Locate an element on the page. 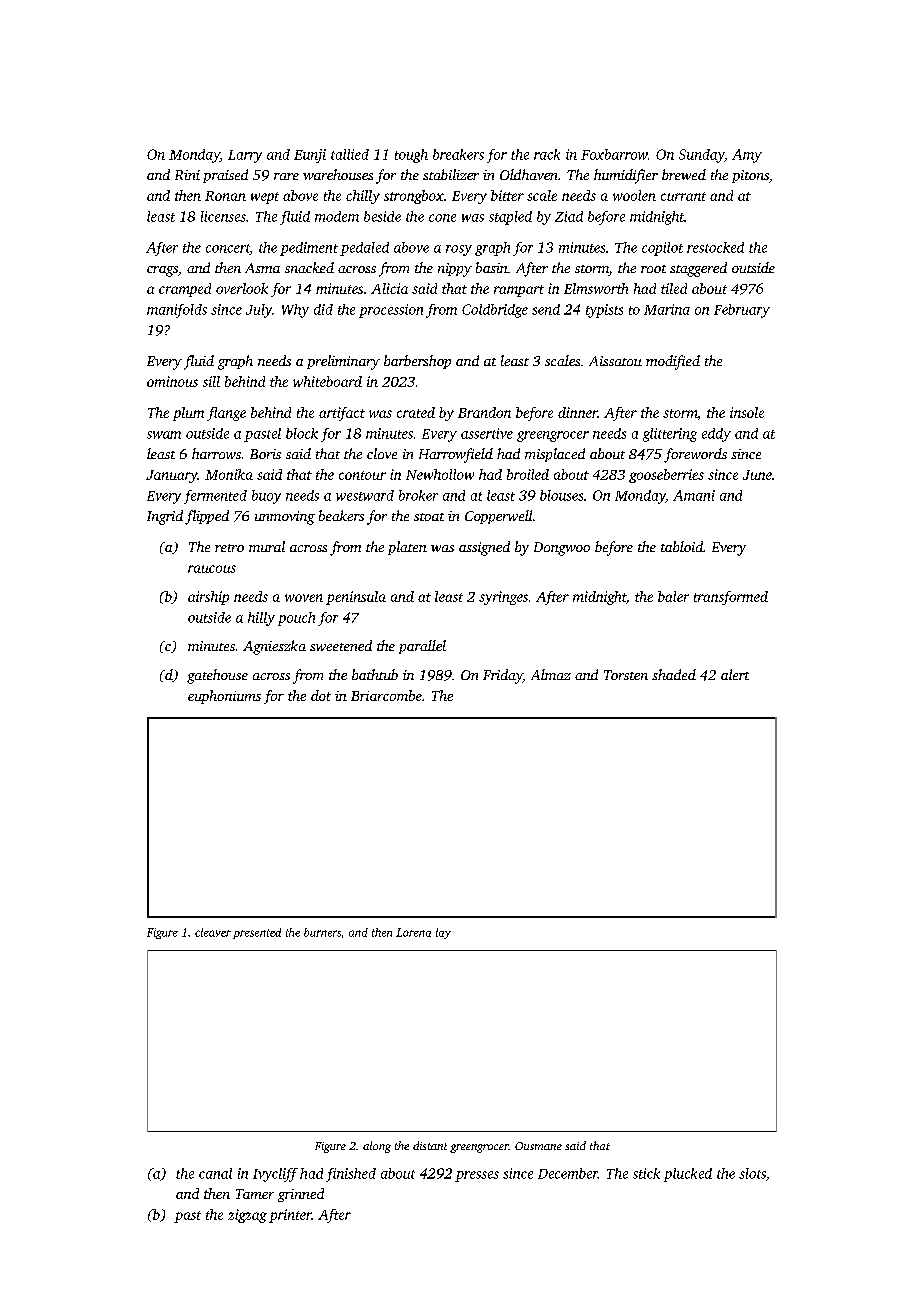 The width and height of the document is (924, 1311). airship is located at coordinates (208, 598).
